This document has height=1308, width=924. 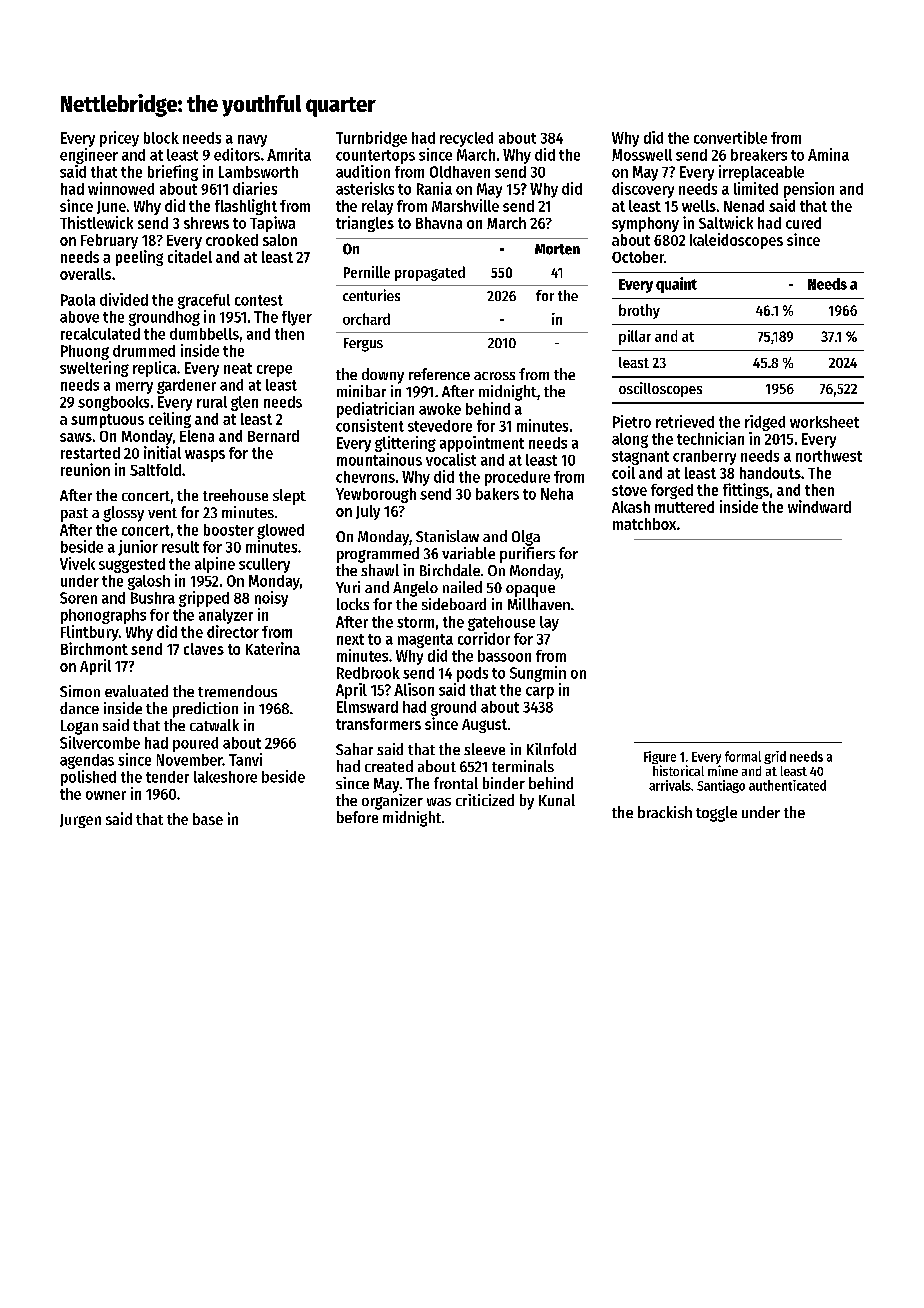 What do you see at coordinates (371, 139) in the document?
I see `Turnbridge` at bounding box center [371, 139].
